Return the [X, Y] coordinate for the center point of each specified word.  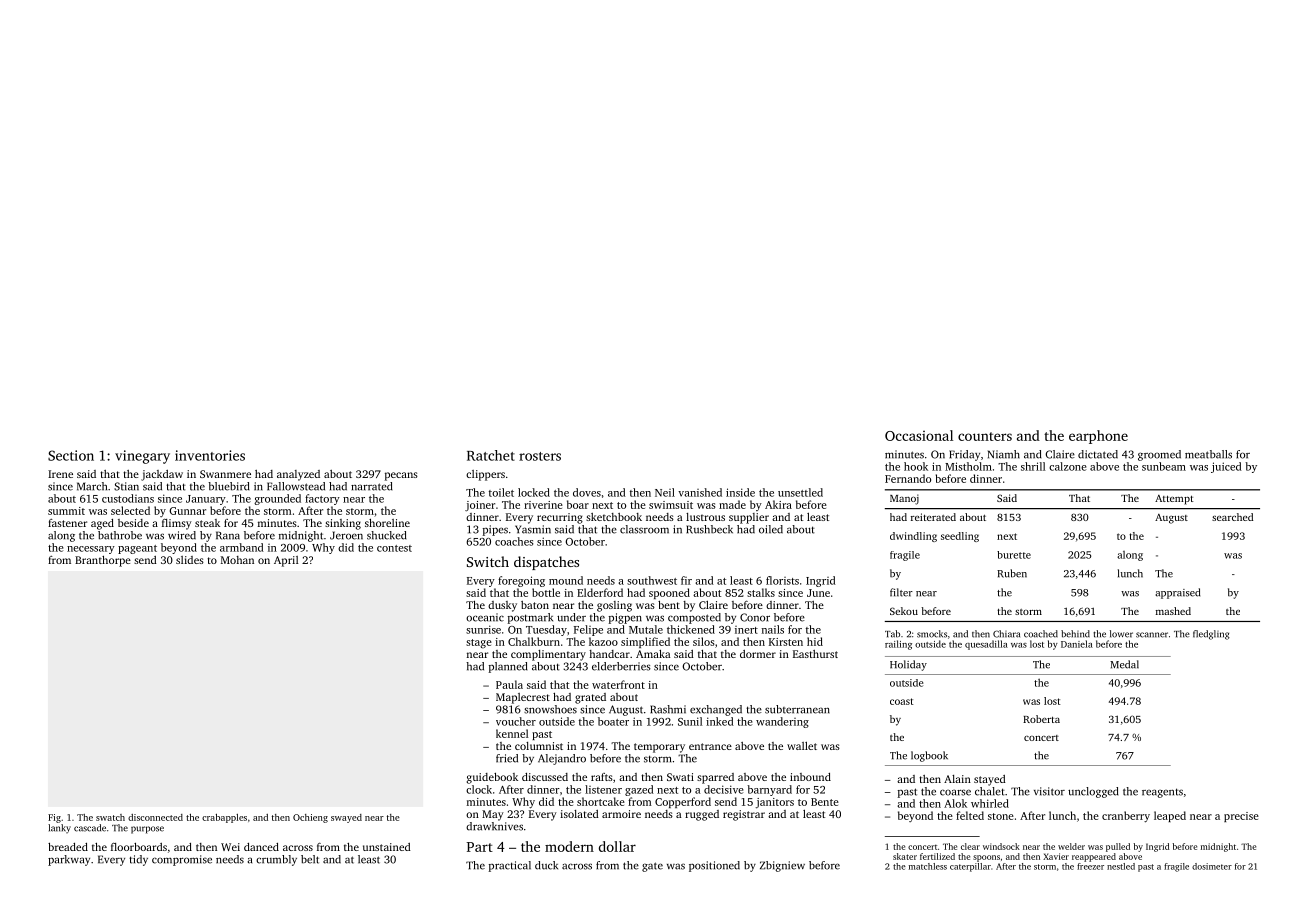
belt [310, 859]
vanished [700, 492]
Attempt [1174, 500]
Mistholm [968, 466]
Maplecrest [523, 698]
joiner [480, 506]
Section [71, 455]
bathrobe [120, 535]
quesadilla [986, 645]
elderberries [621, 666]
